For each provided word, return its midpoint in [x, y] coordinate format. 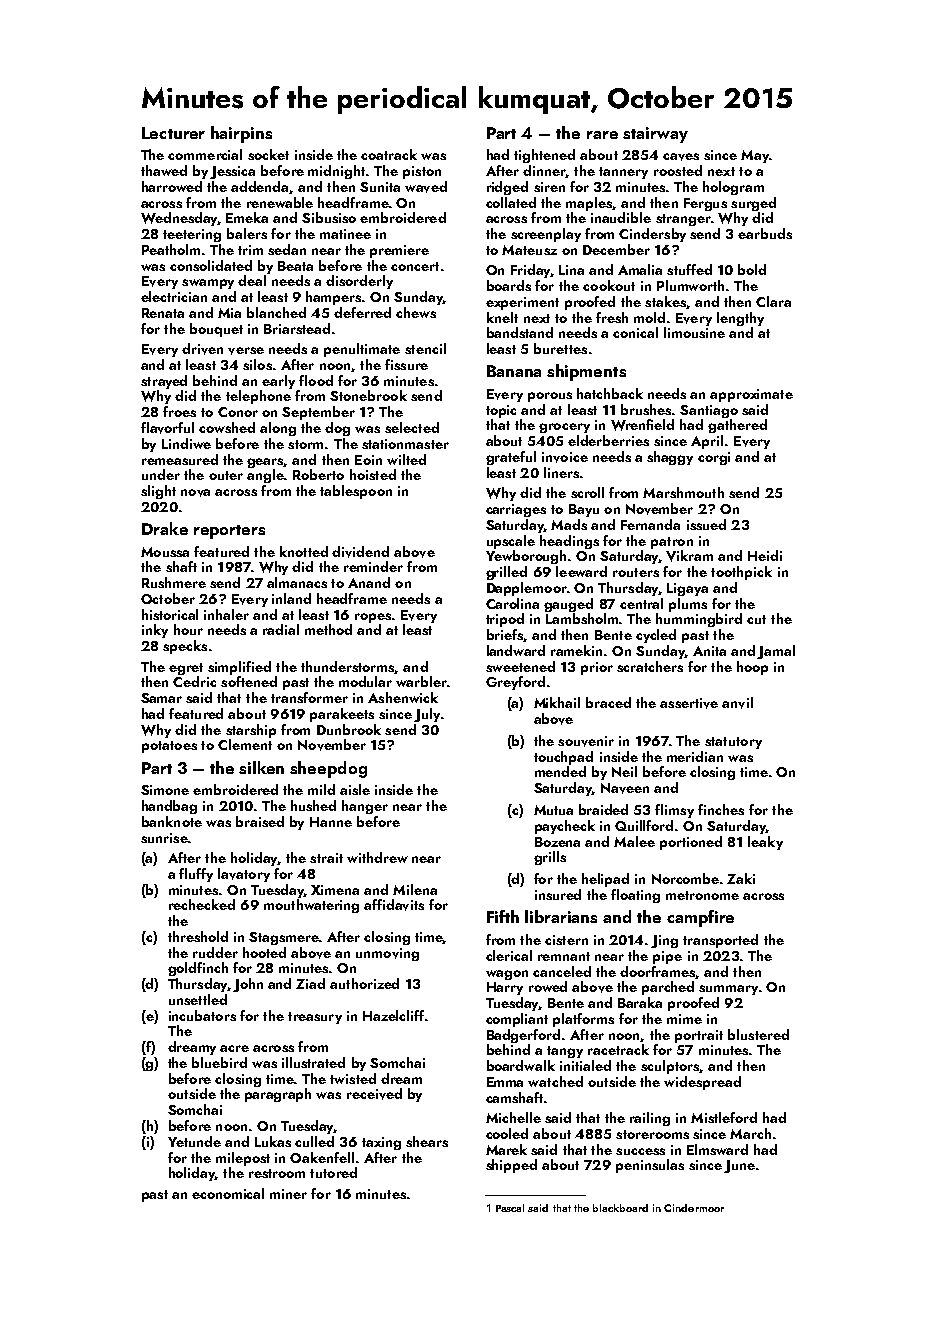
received [374, 1094]
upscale [511, 542]
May [755, 156]
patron [672, 543]
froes [179, 411]
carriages [516, 510]
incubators [202, 1015]
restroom [277, 1173]
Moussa [165, 552]
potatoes [169, 747]
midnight [336, 172]
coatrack [389, 154]
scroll [587, 492]
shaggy [670, 458]
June [739, 1166]
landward [516, 650]
